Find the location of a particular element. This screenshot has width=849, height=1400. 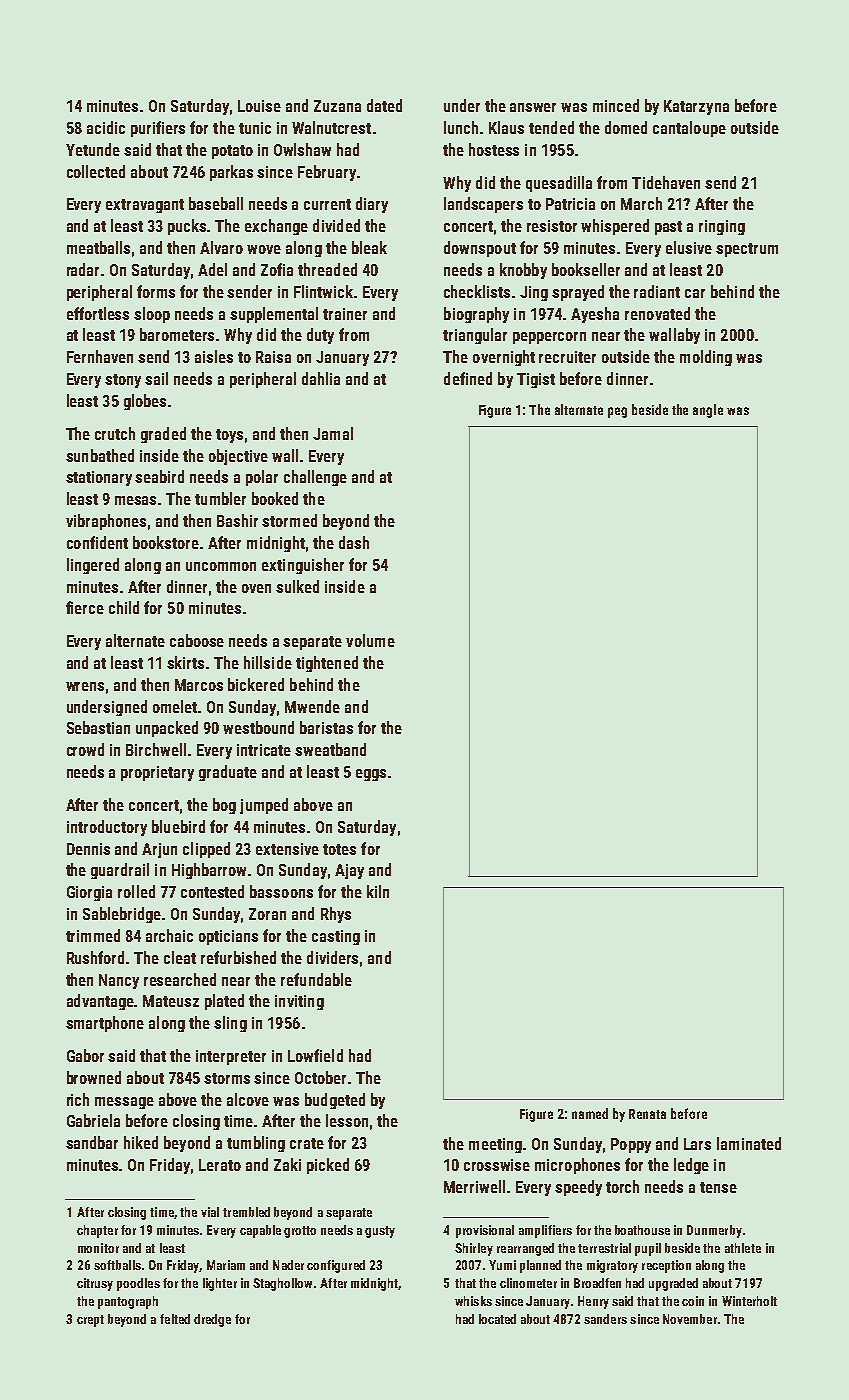

angle is located at coordinates (708, 411).
